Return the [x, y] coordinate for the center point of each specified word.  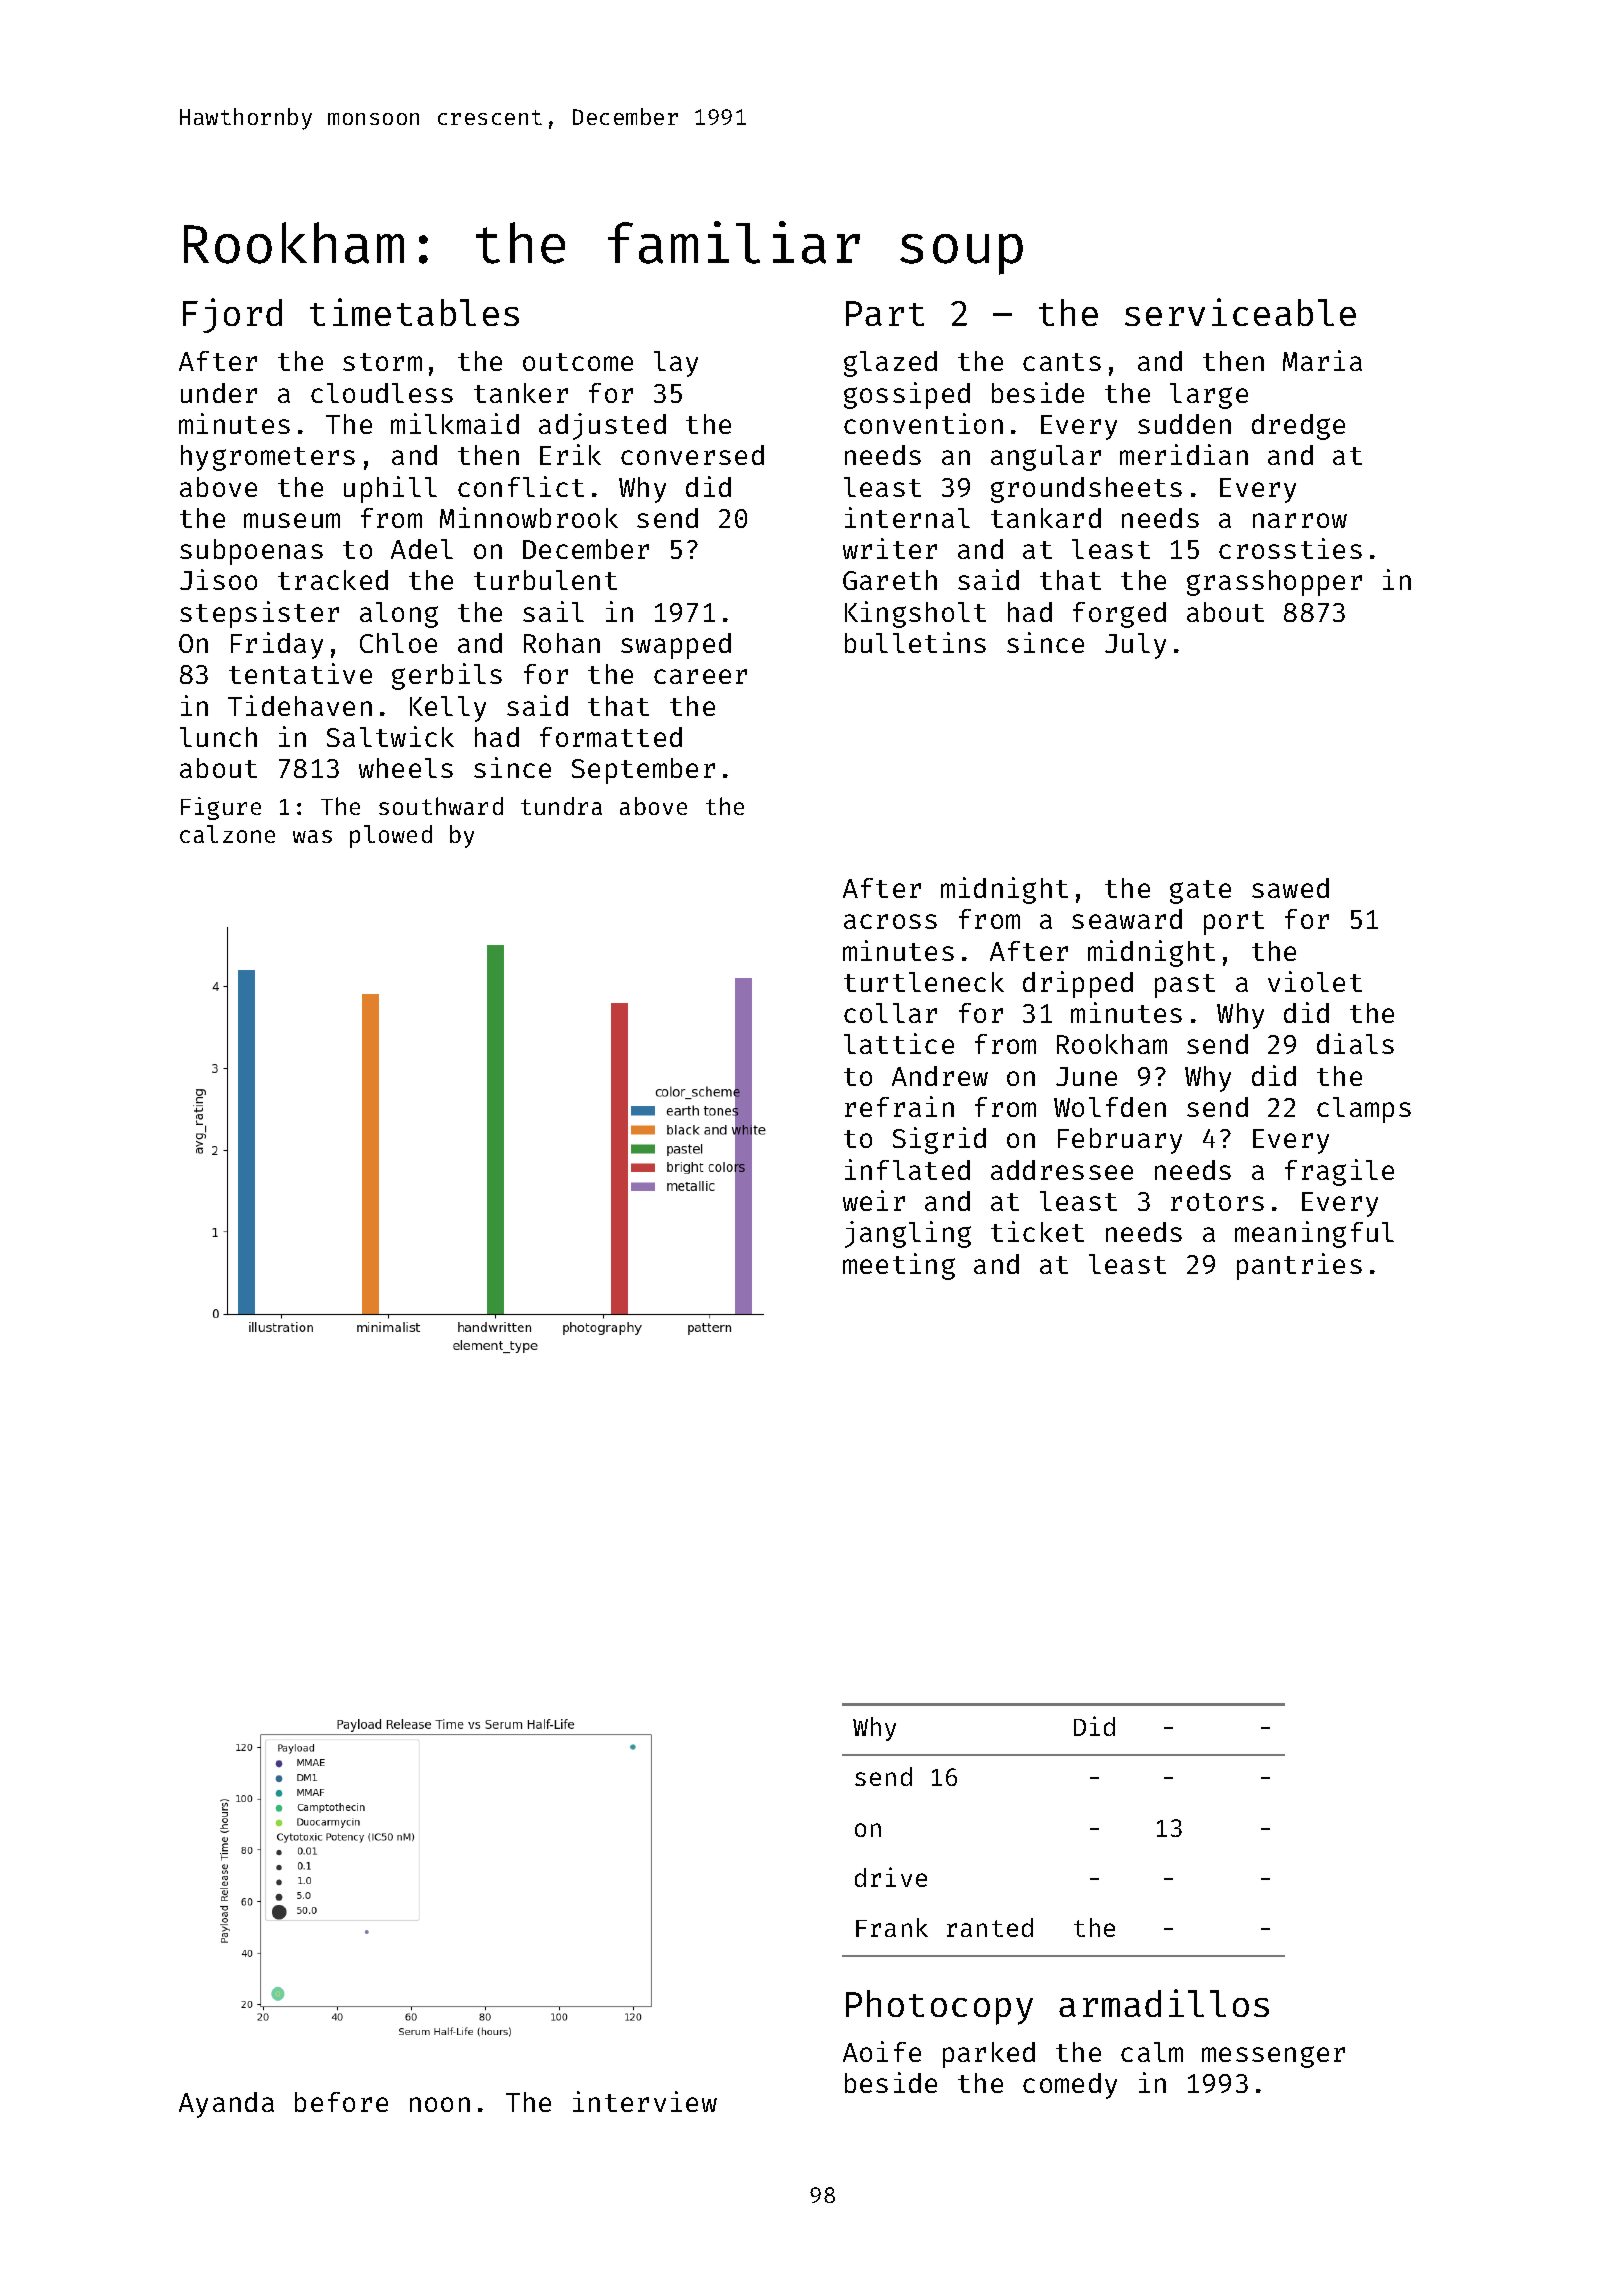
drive [891, 1877]
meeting [899, 1266]
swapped [676, 646]
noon [440, 2104]
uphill [390, 489]
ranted [990, 1927]
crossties [1290, 548]
